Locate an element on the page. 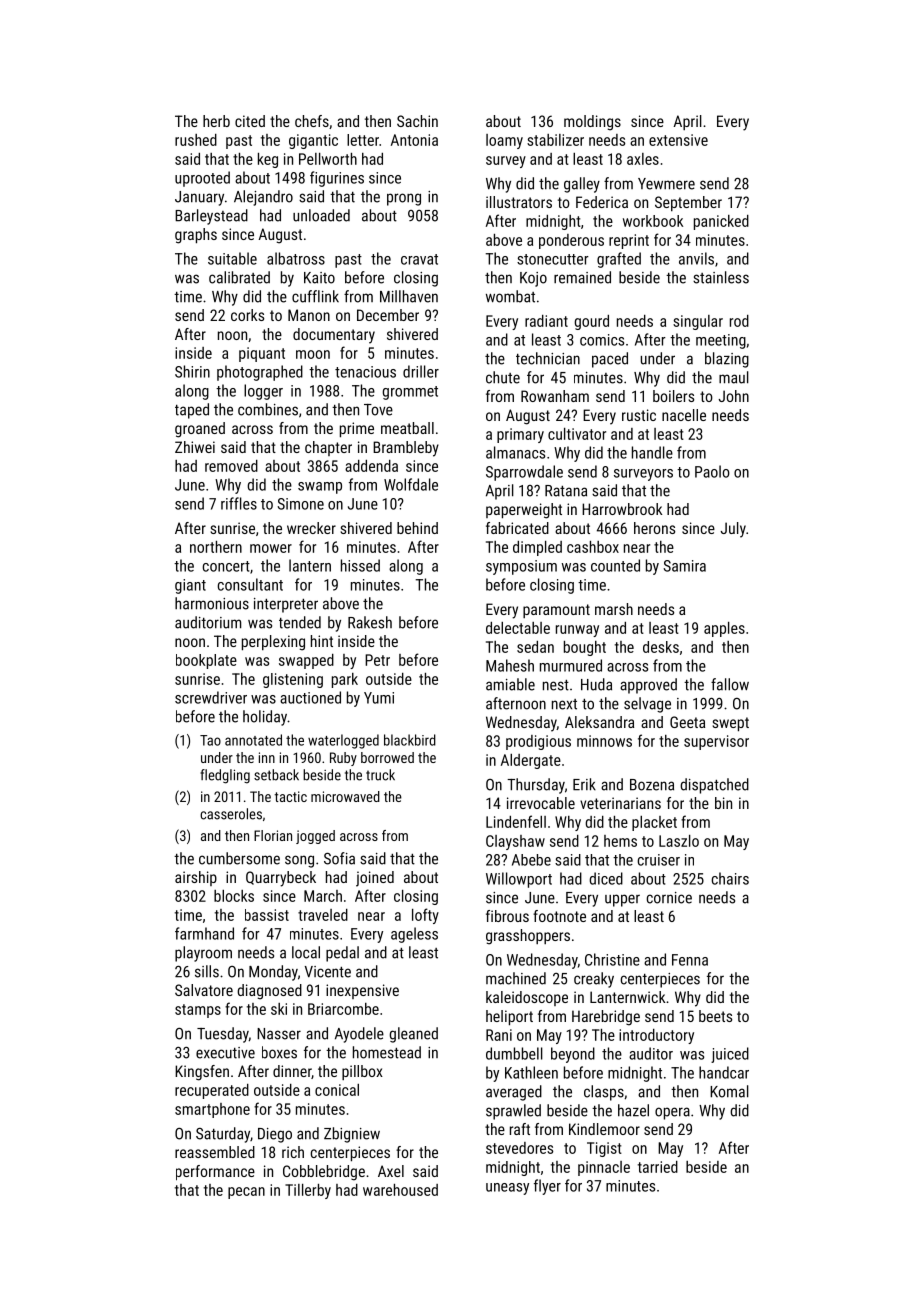 This image has height=1311, width=924. gigantic is located at coordinates (313, 141).
